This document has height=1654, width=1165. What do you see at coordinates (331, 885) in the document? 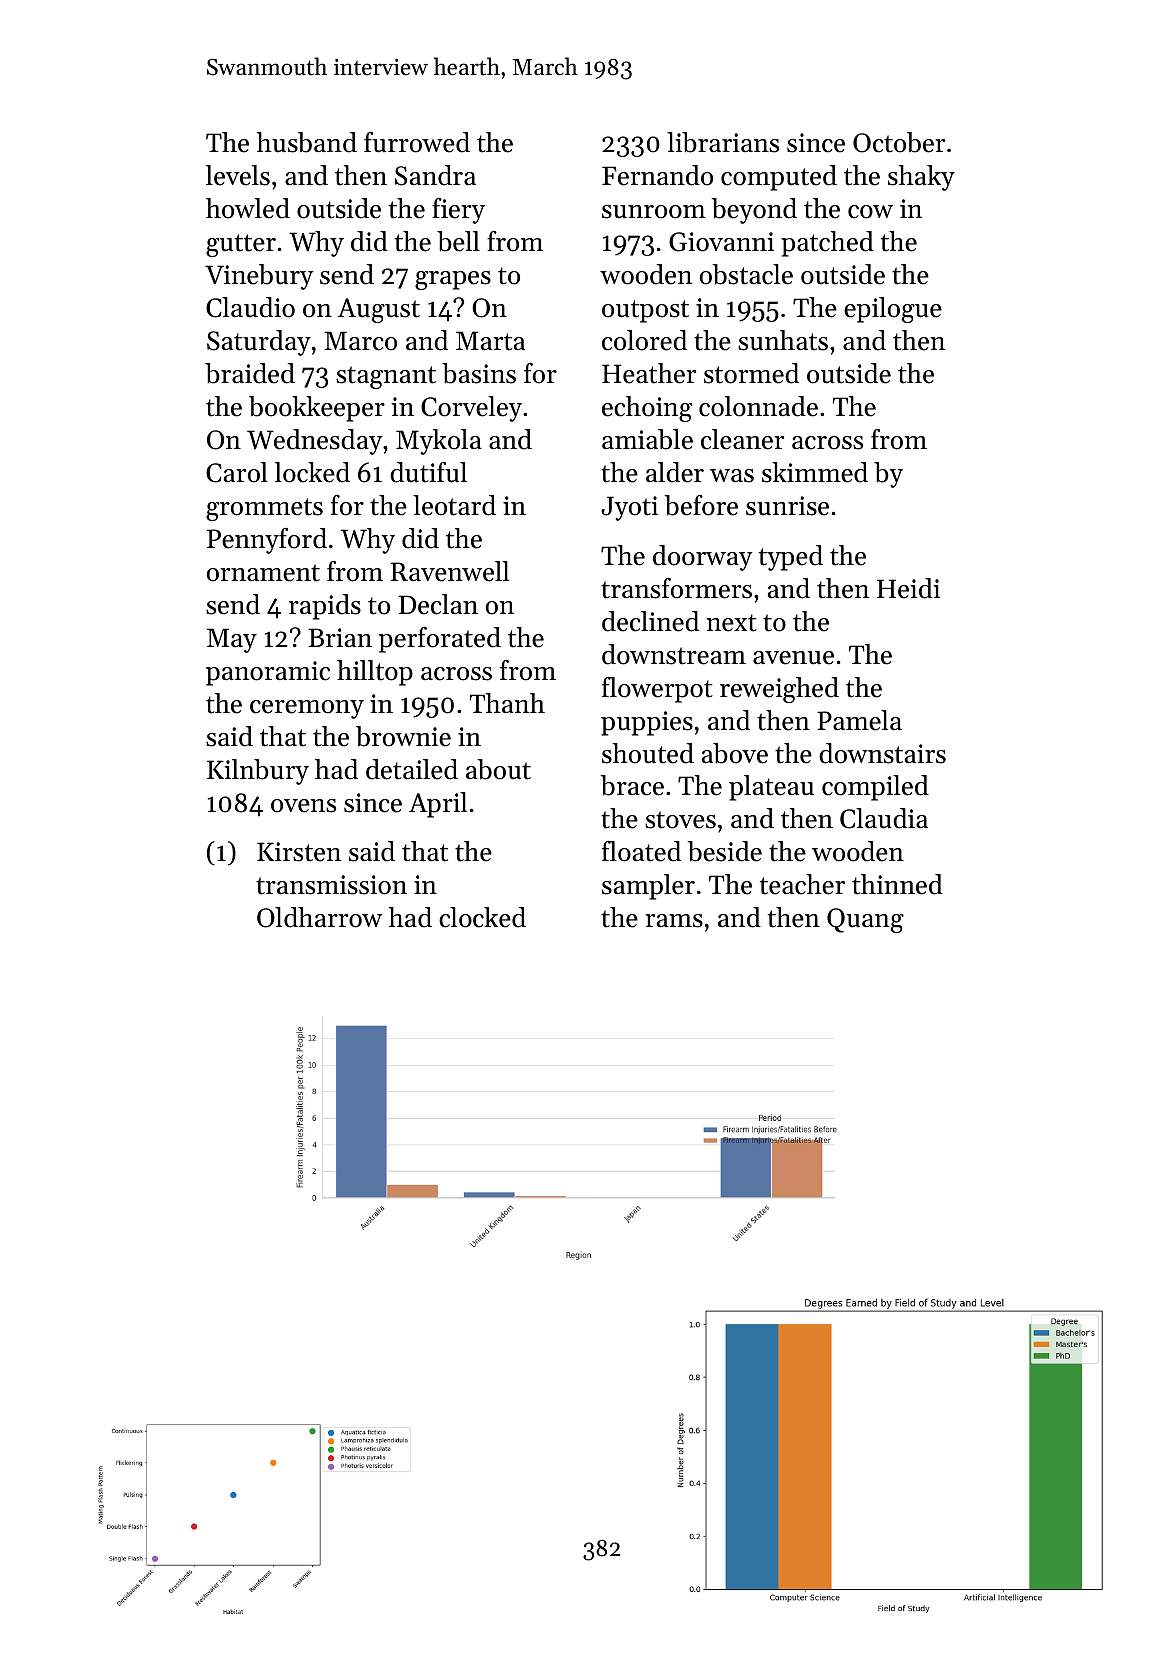
I see `transmission` at bounding box center [331, 885].
